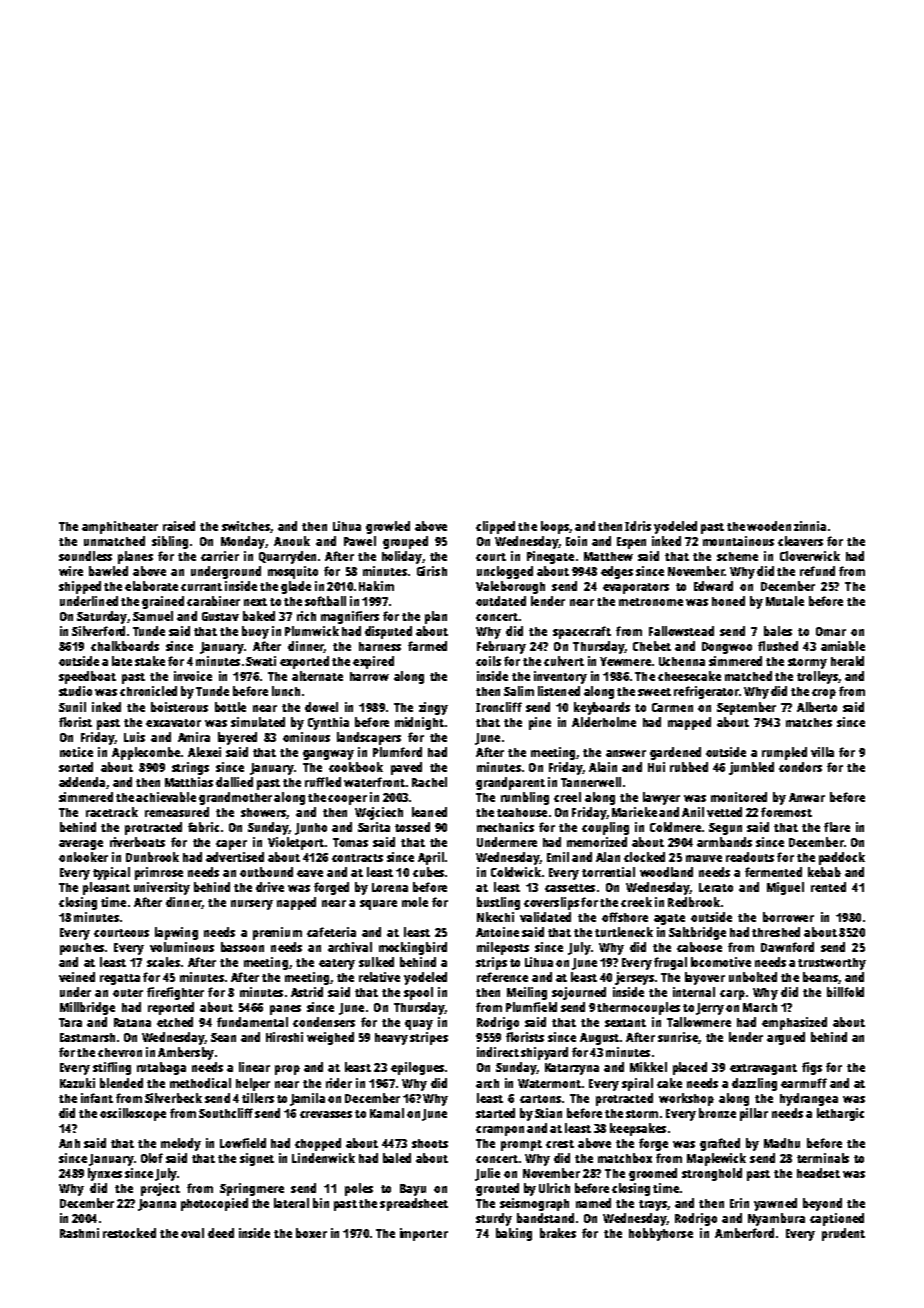 The height and width of the screenshot is (1308, 924). What do you see at coordinates (234, 782) in the screenshot?
I see `dallied` at bounding box center [234, 782].
